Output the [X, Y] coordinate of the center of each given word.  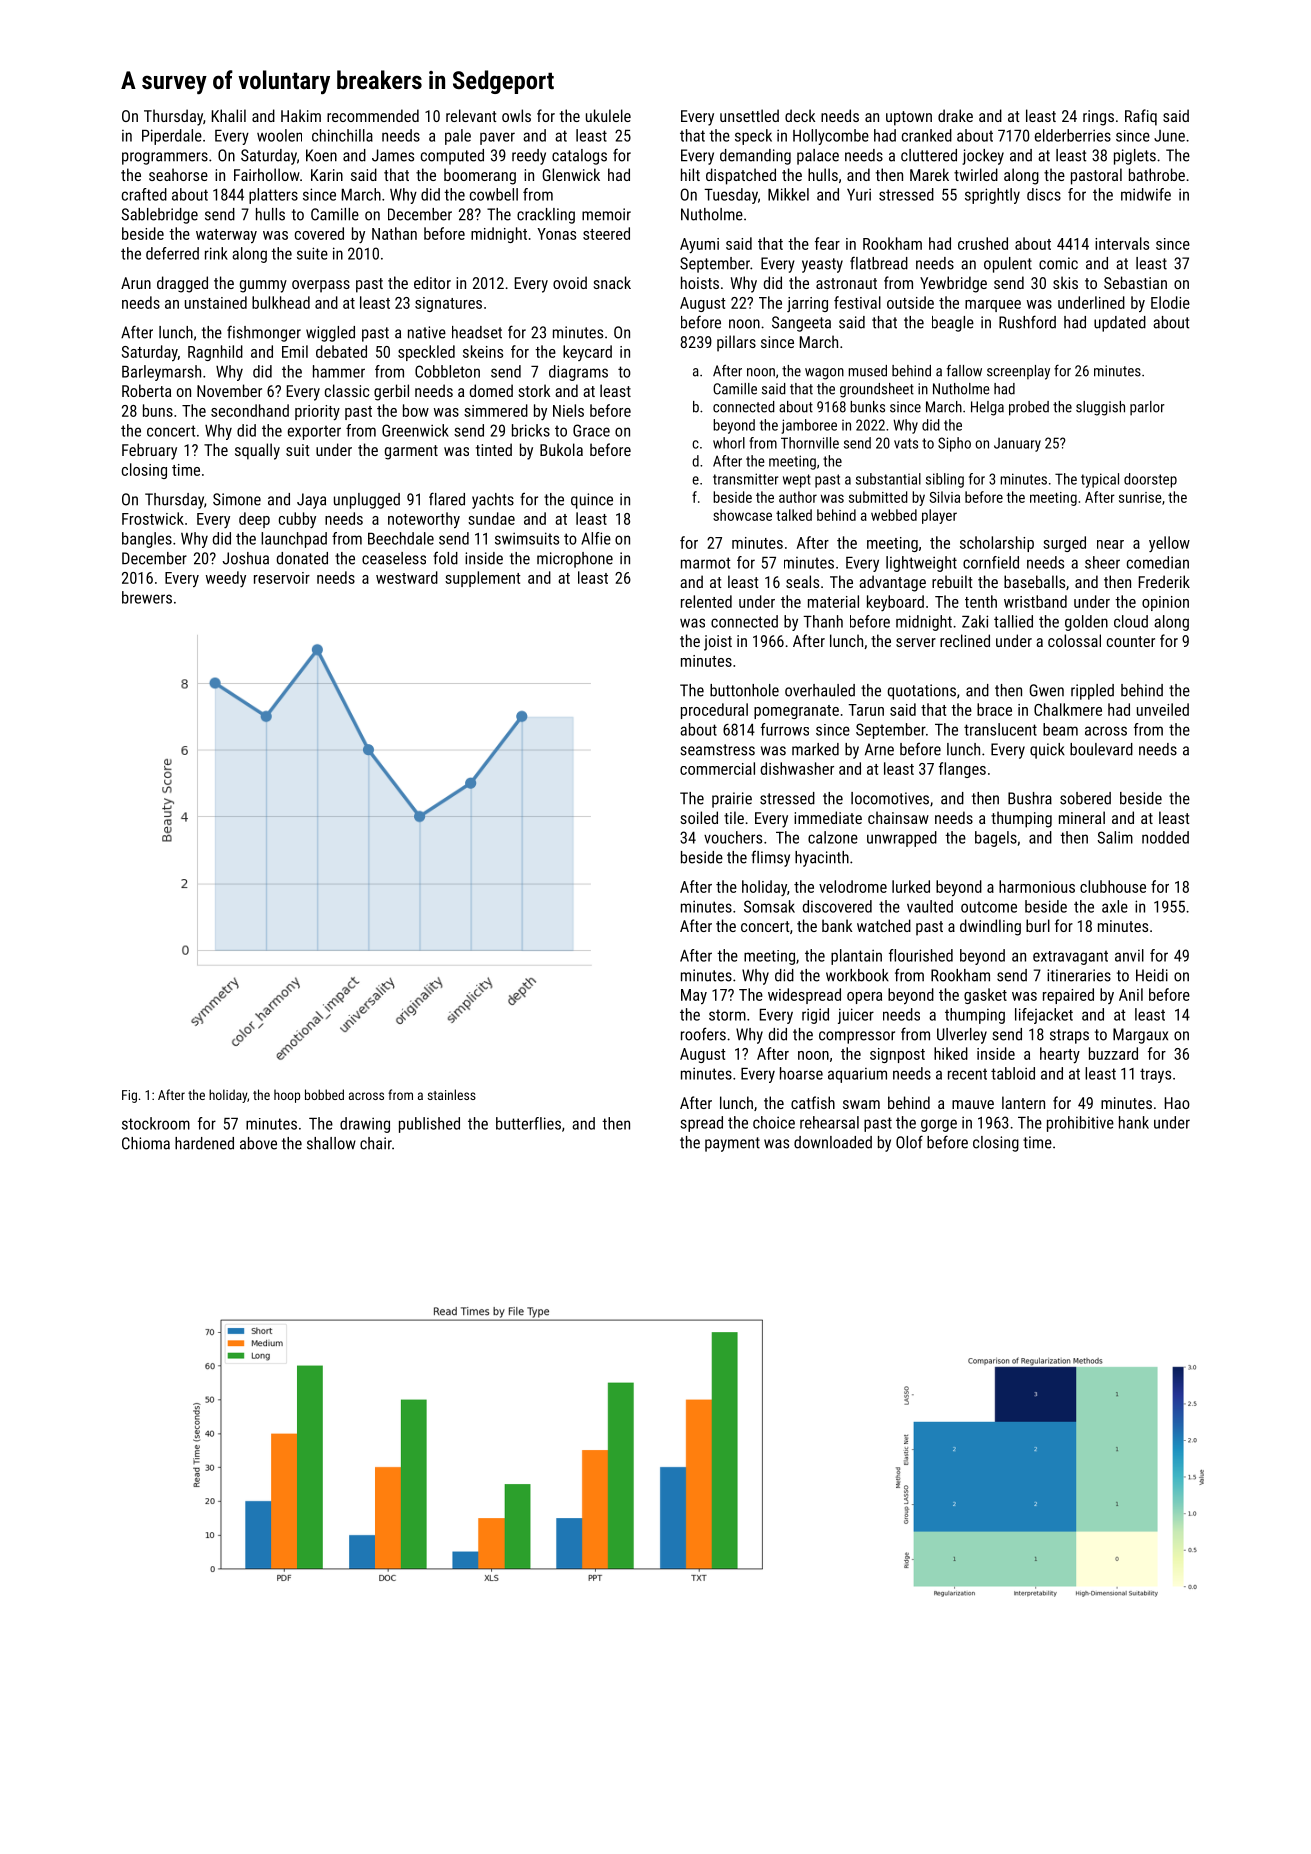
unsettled [749, 115]
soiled [699, 817]
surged [1064, 544]
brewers [147, 597]
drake [955, 115]
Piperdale [172, 137]
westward [407, 577]
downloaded [833, 1142]
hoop [287, 1096]
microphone [575, 560]
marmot [705, 563]
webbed [894, 515]
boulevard [1101, 749]
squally [257, 451]
